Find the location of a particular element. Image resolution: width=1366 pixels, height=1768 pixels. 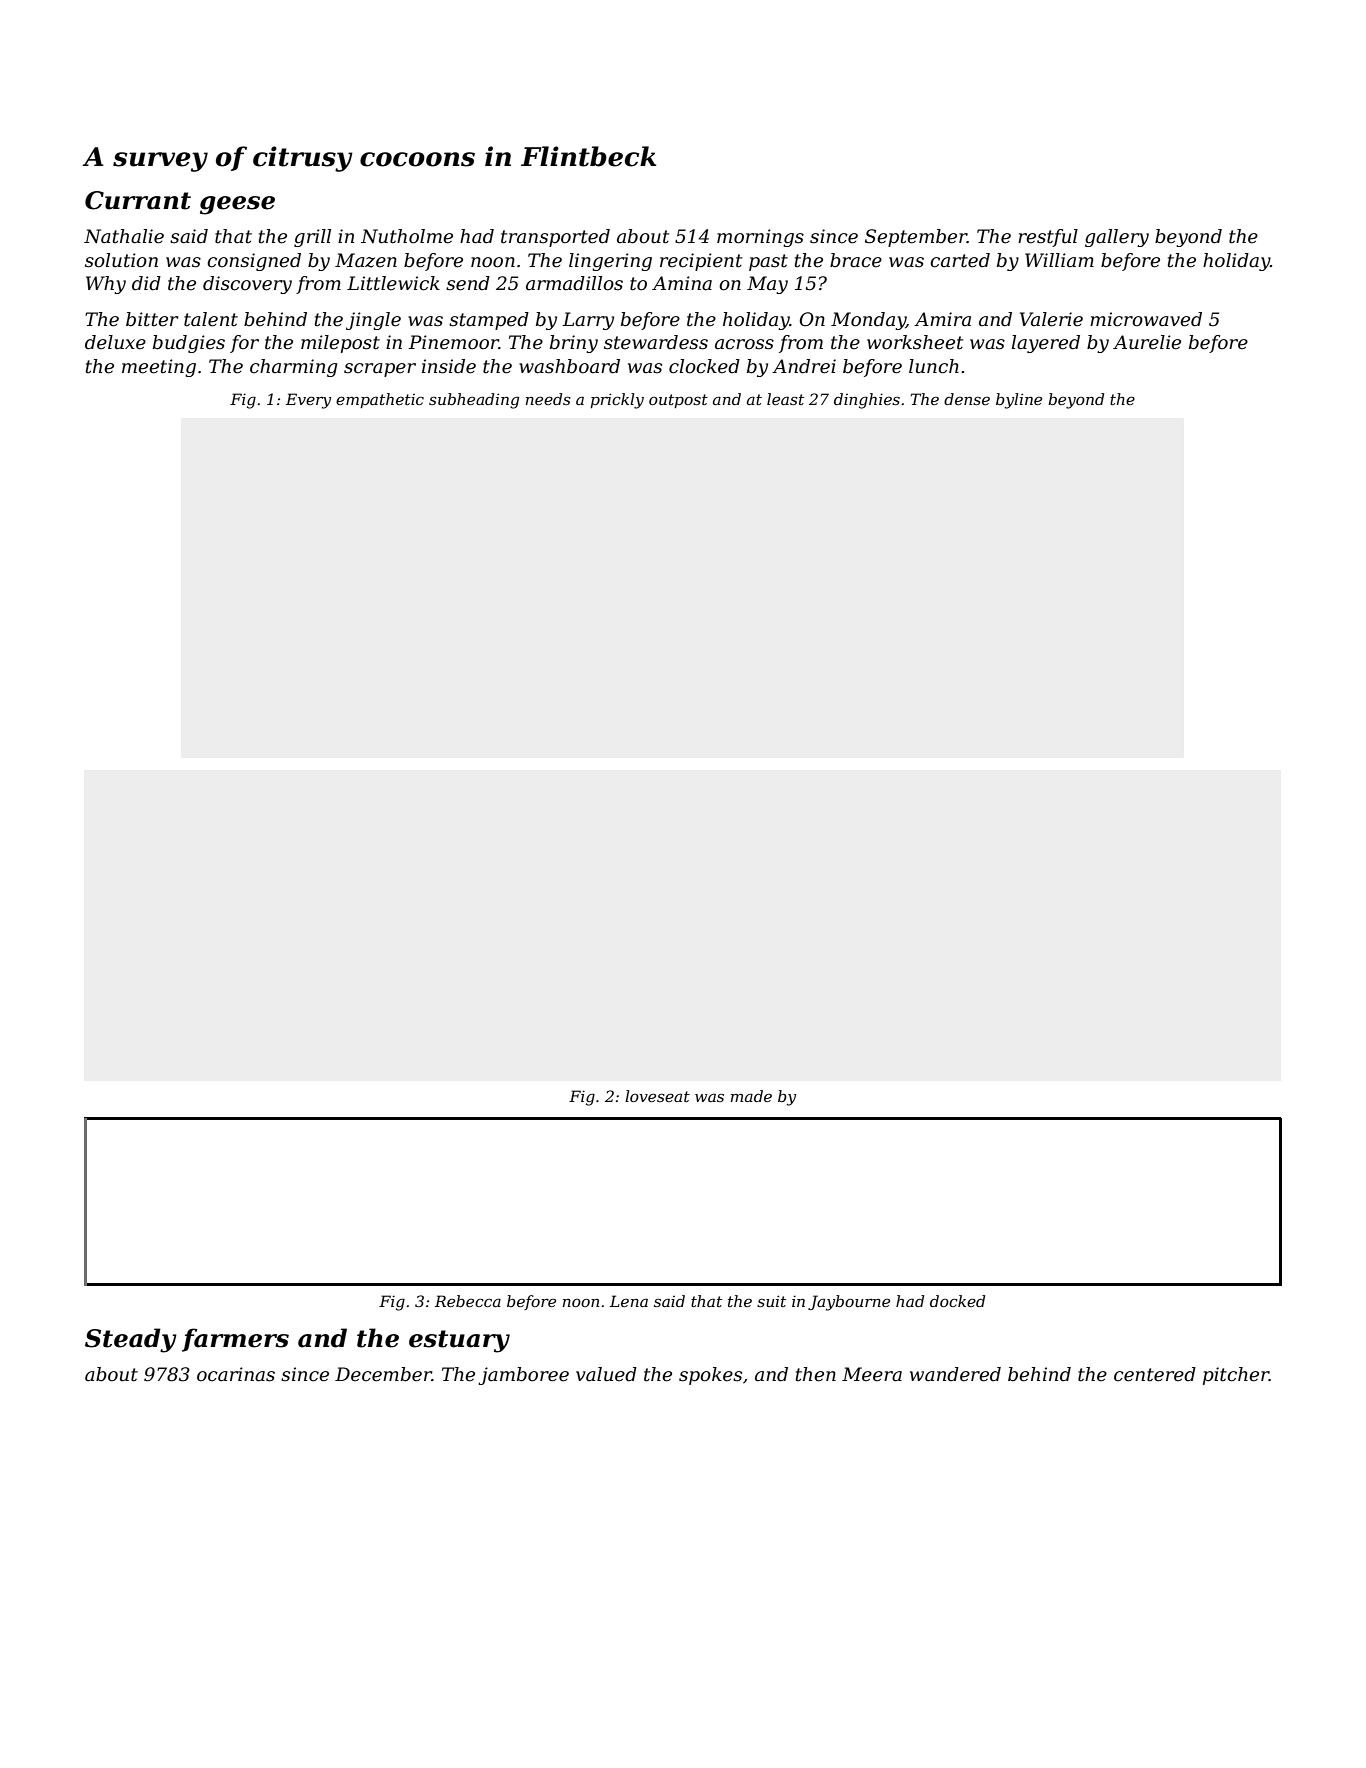

empathetic is located at coordinates (380, 400).
